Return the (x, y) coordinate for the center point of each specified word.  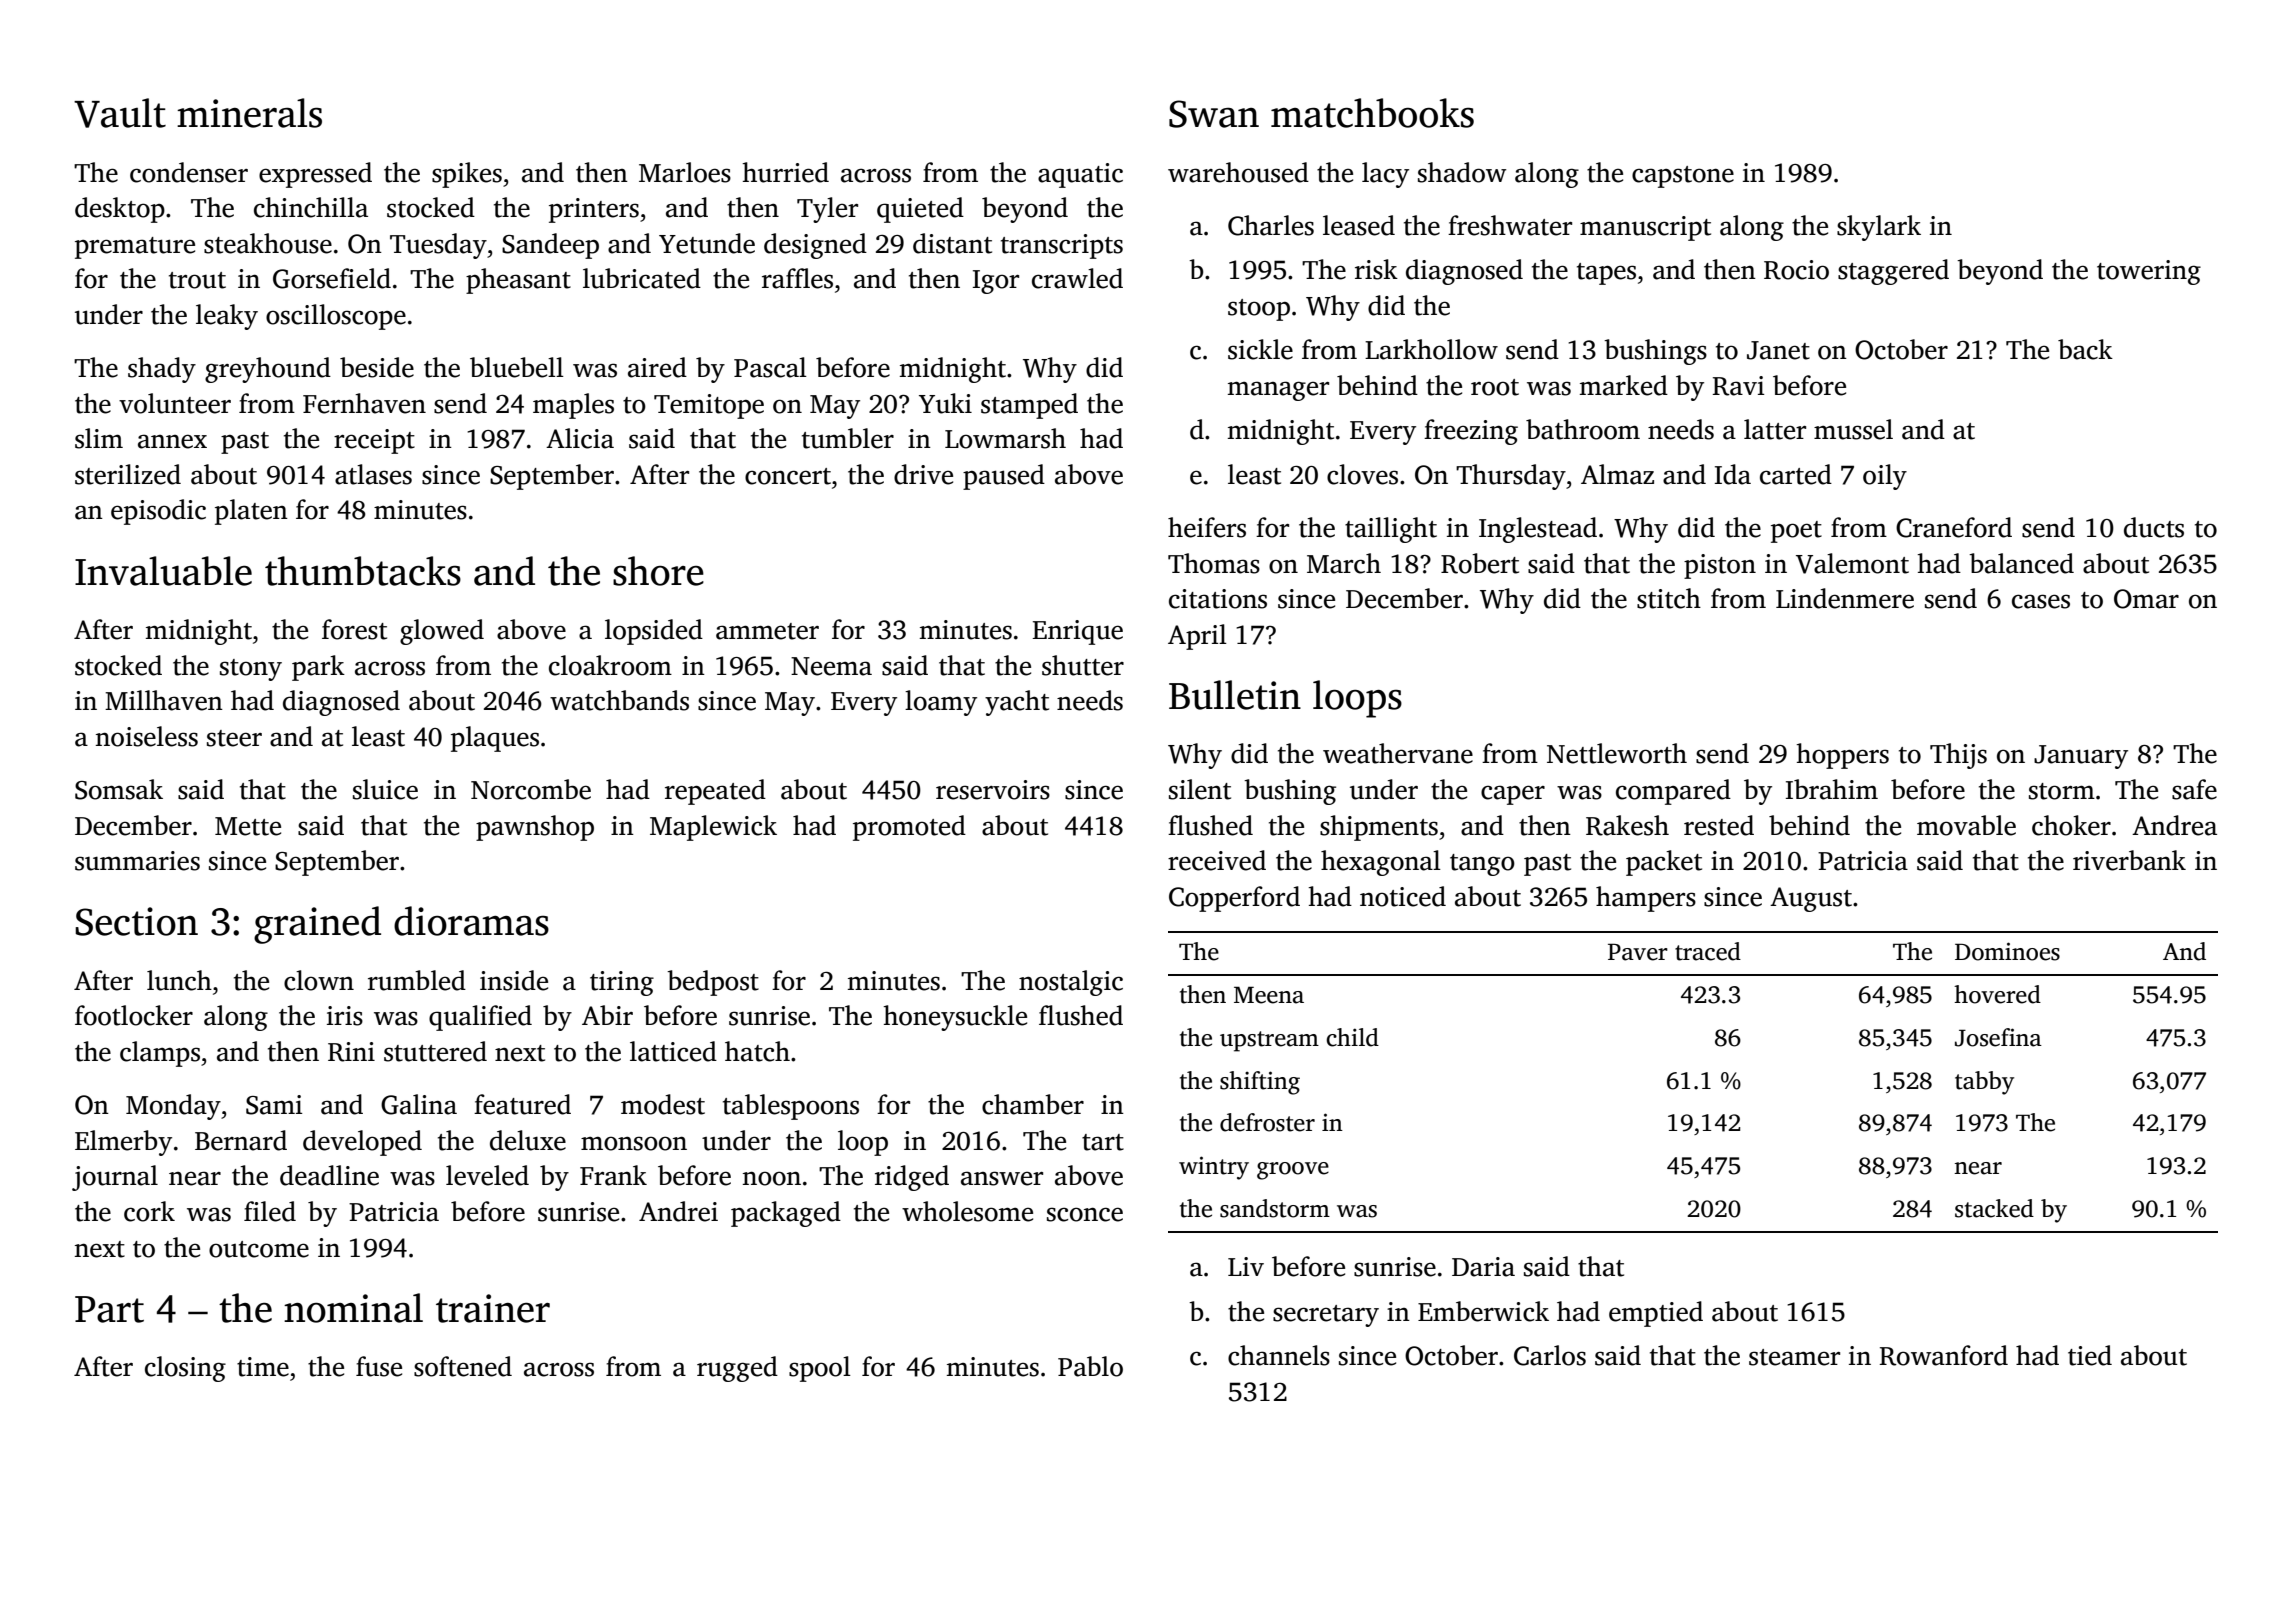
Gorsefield (332, 278)
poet (1796, 532)
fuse (379, 1366)
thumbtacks (363, 571)
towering (2149, 272)
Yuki (945, 403)
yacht (1017, 703)
